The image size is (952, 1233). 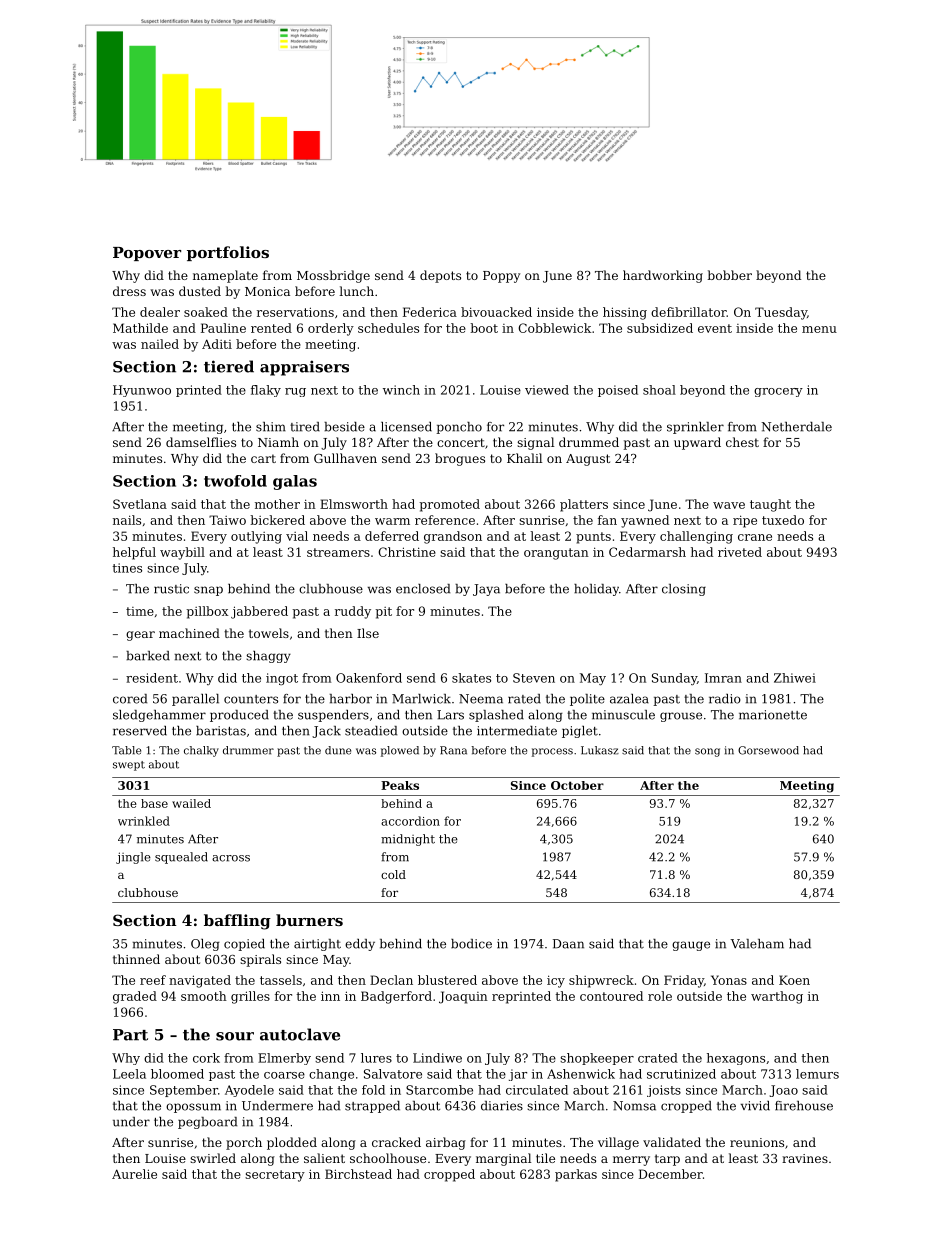 I want to click on crane, so click(x=755, y=537).
